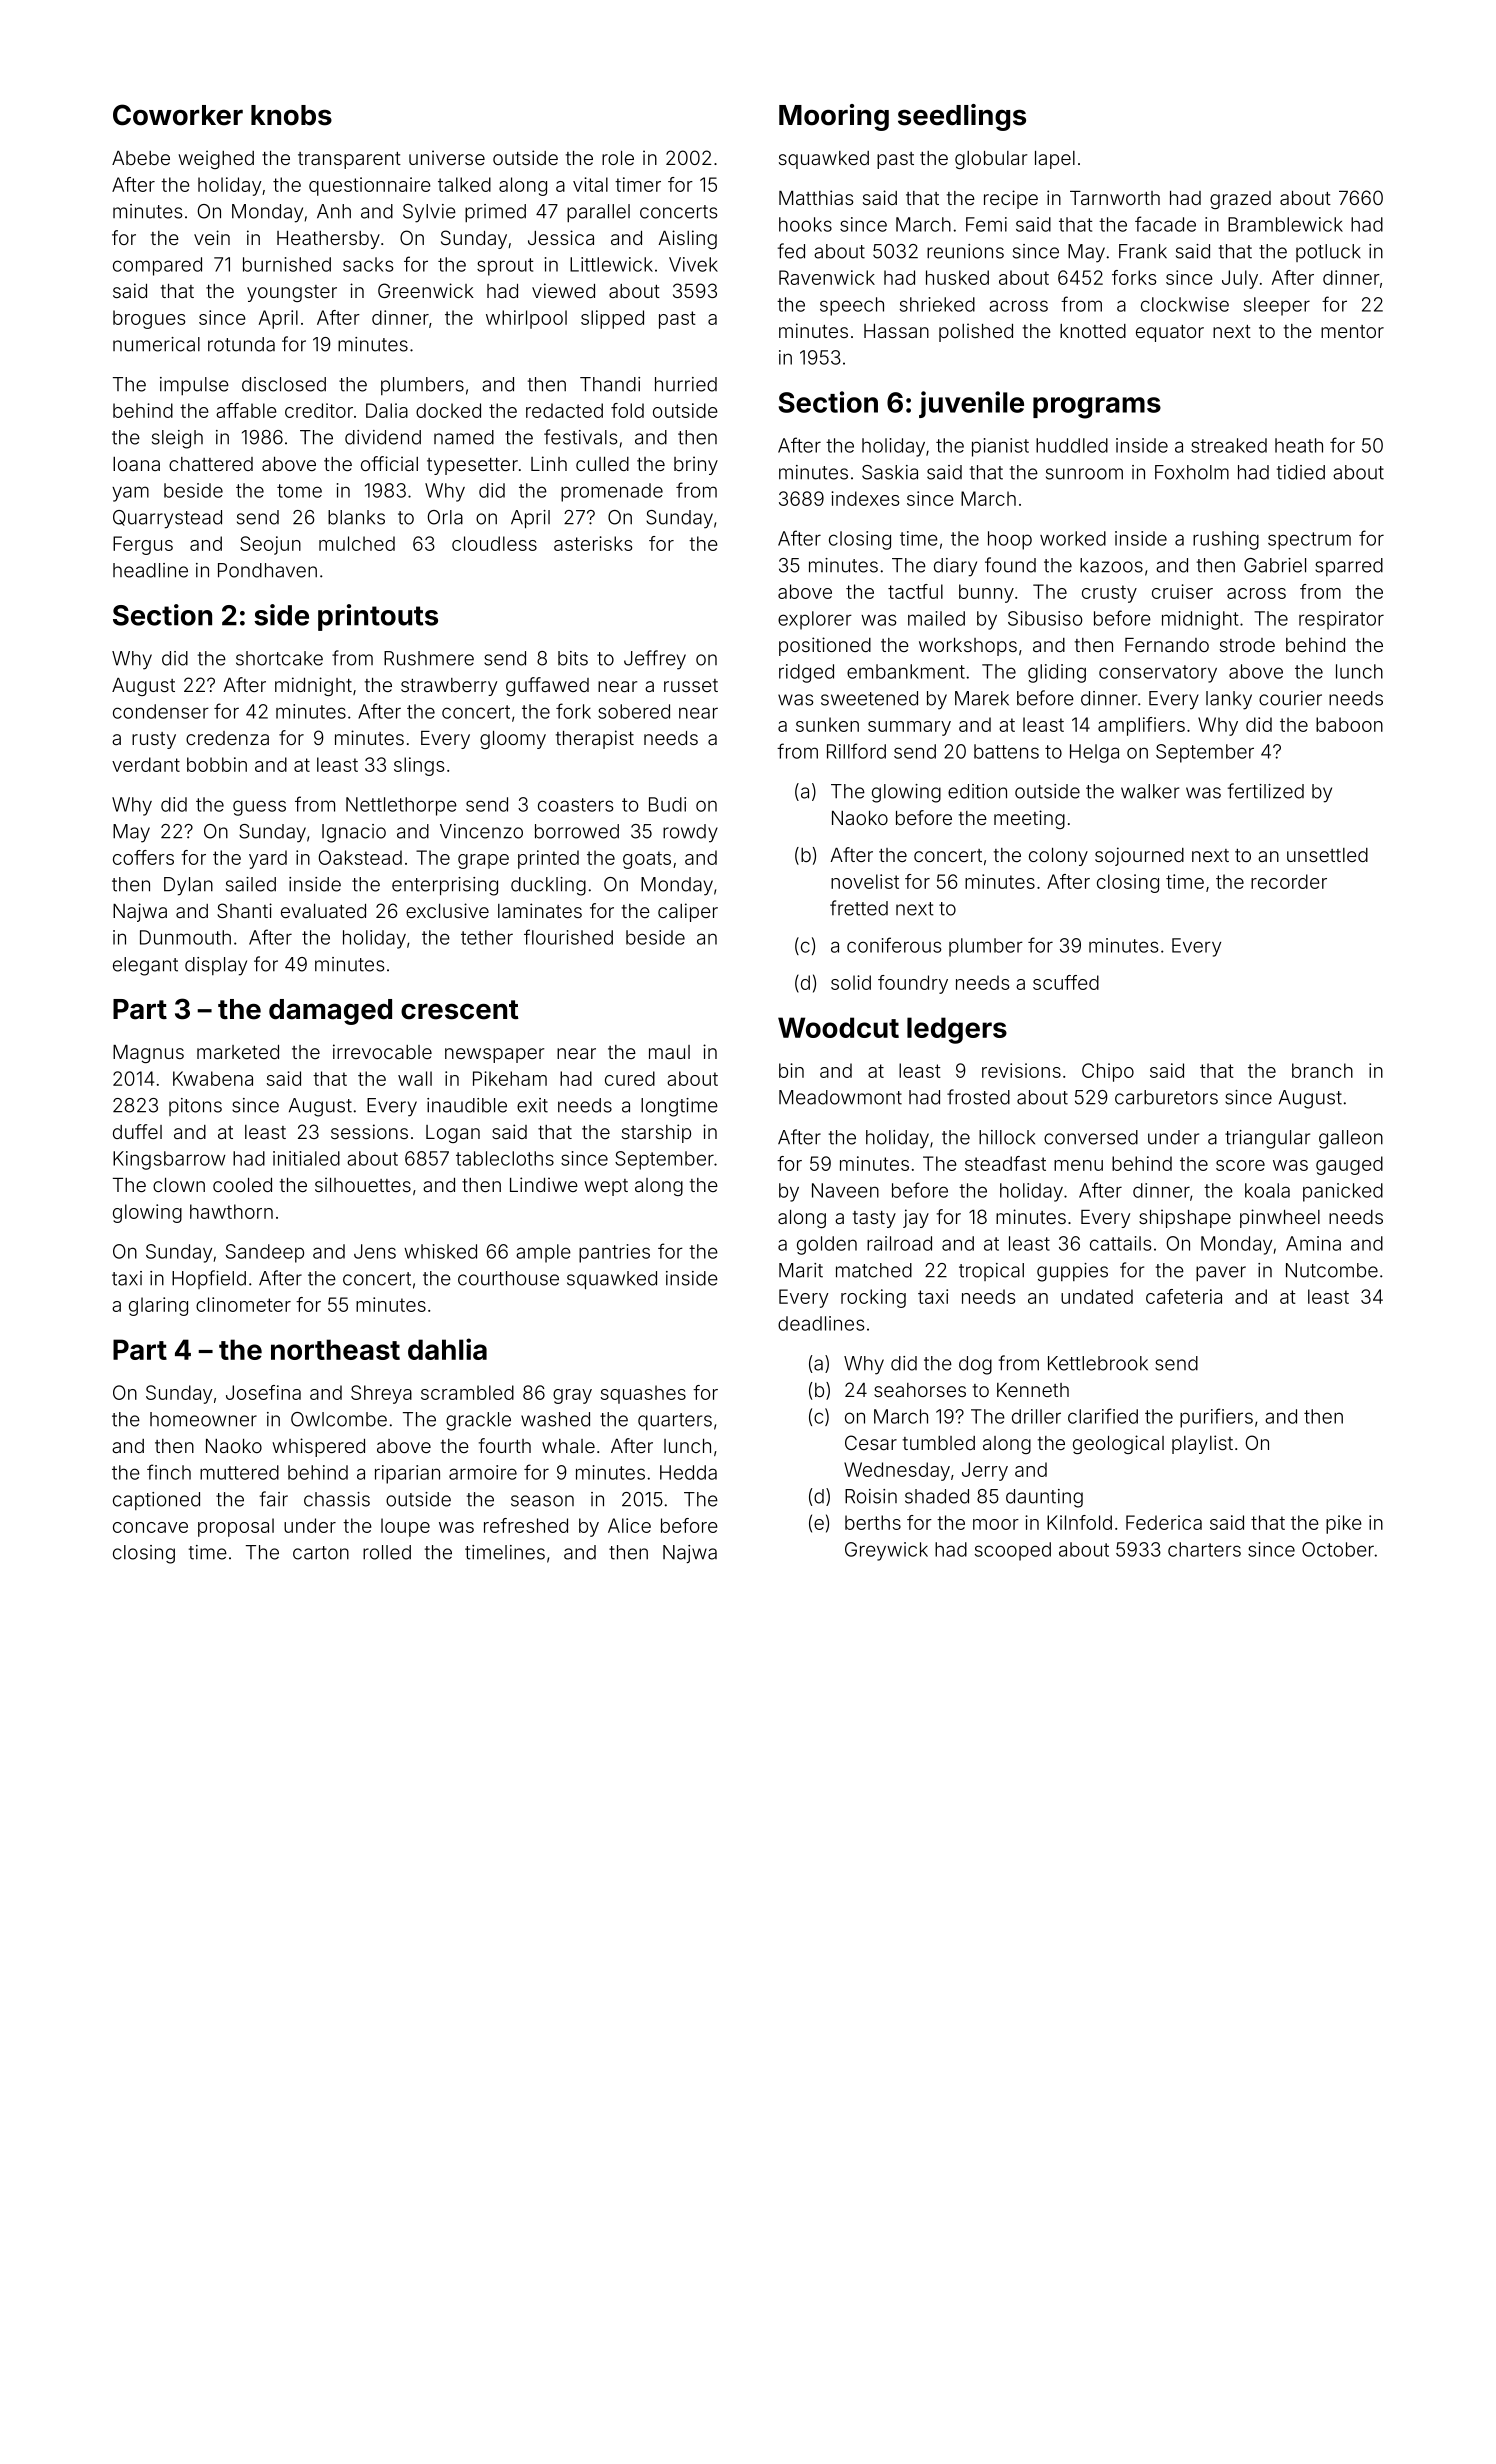 This screenshot has height=2464, width=1496. I want to click on role, so click(618, 158).
